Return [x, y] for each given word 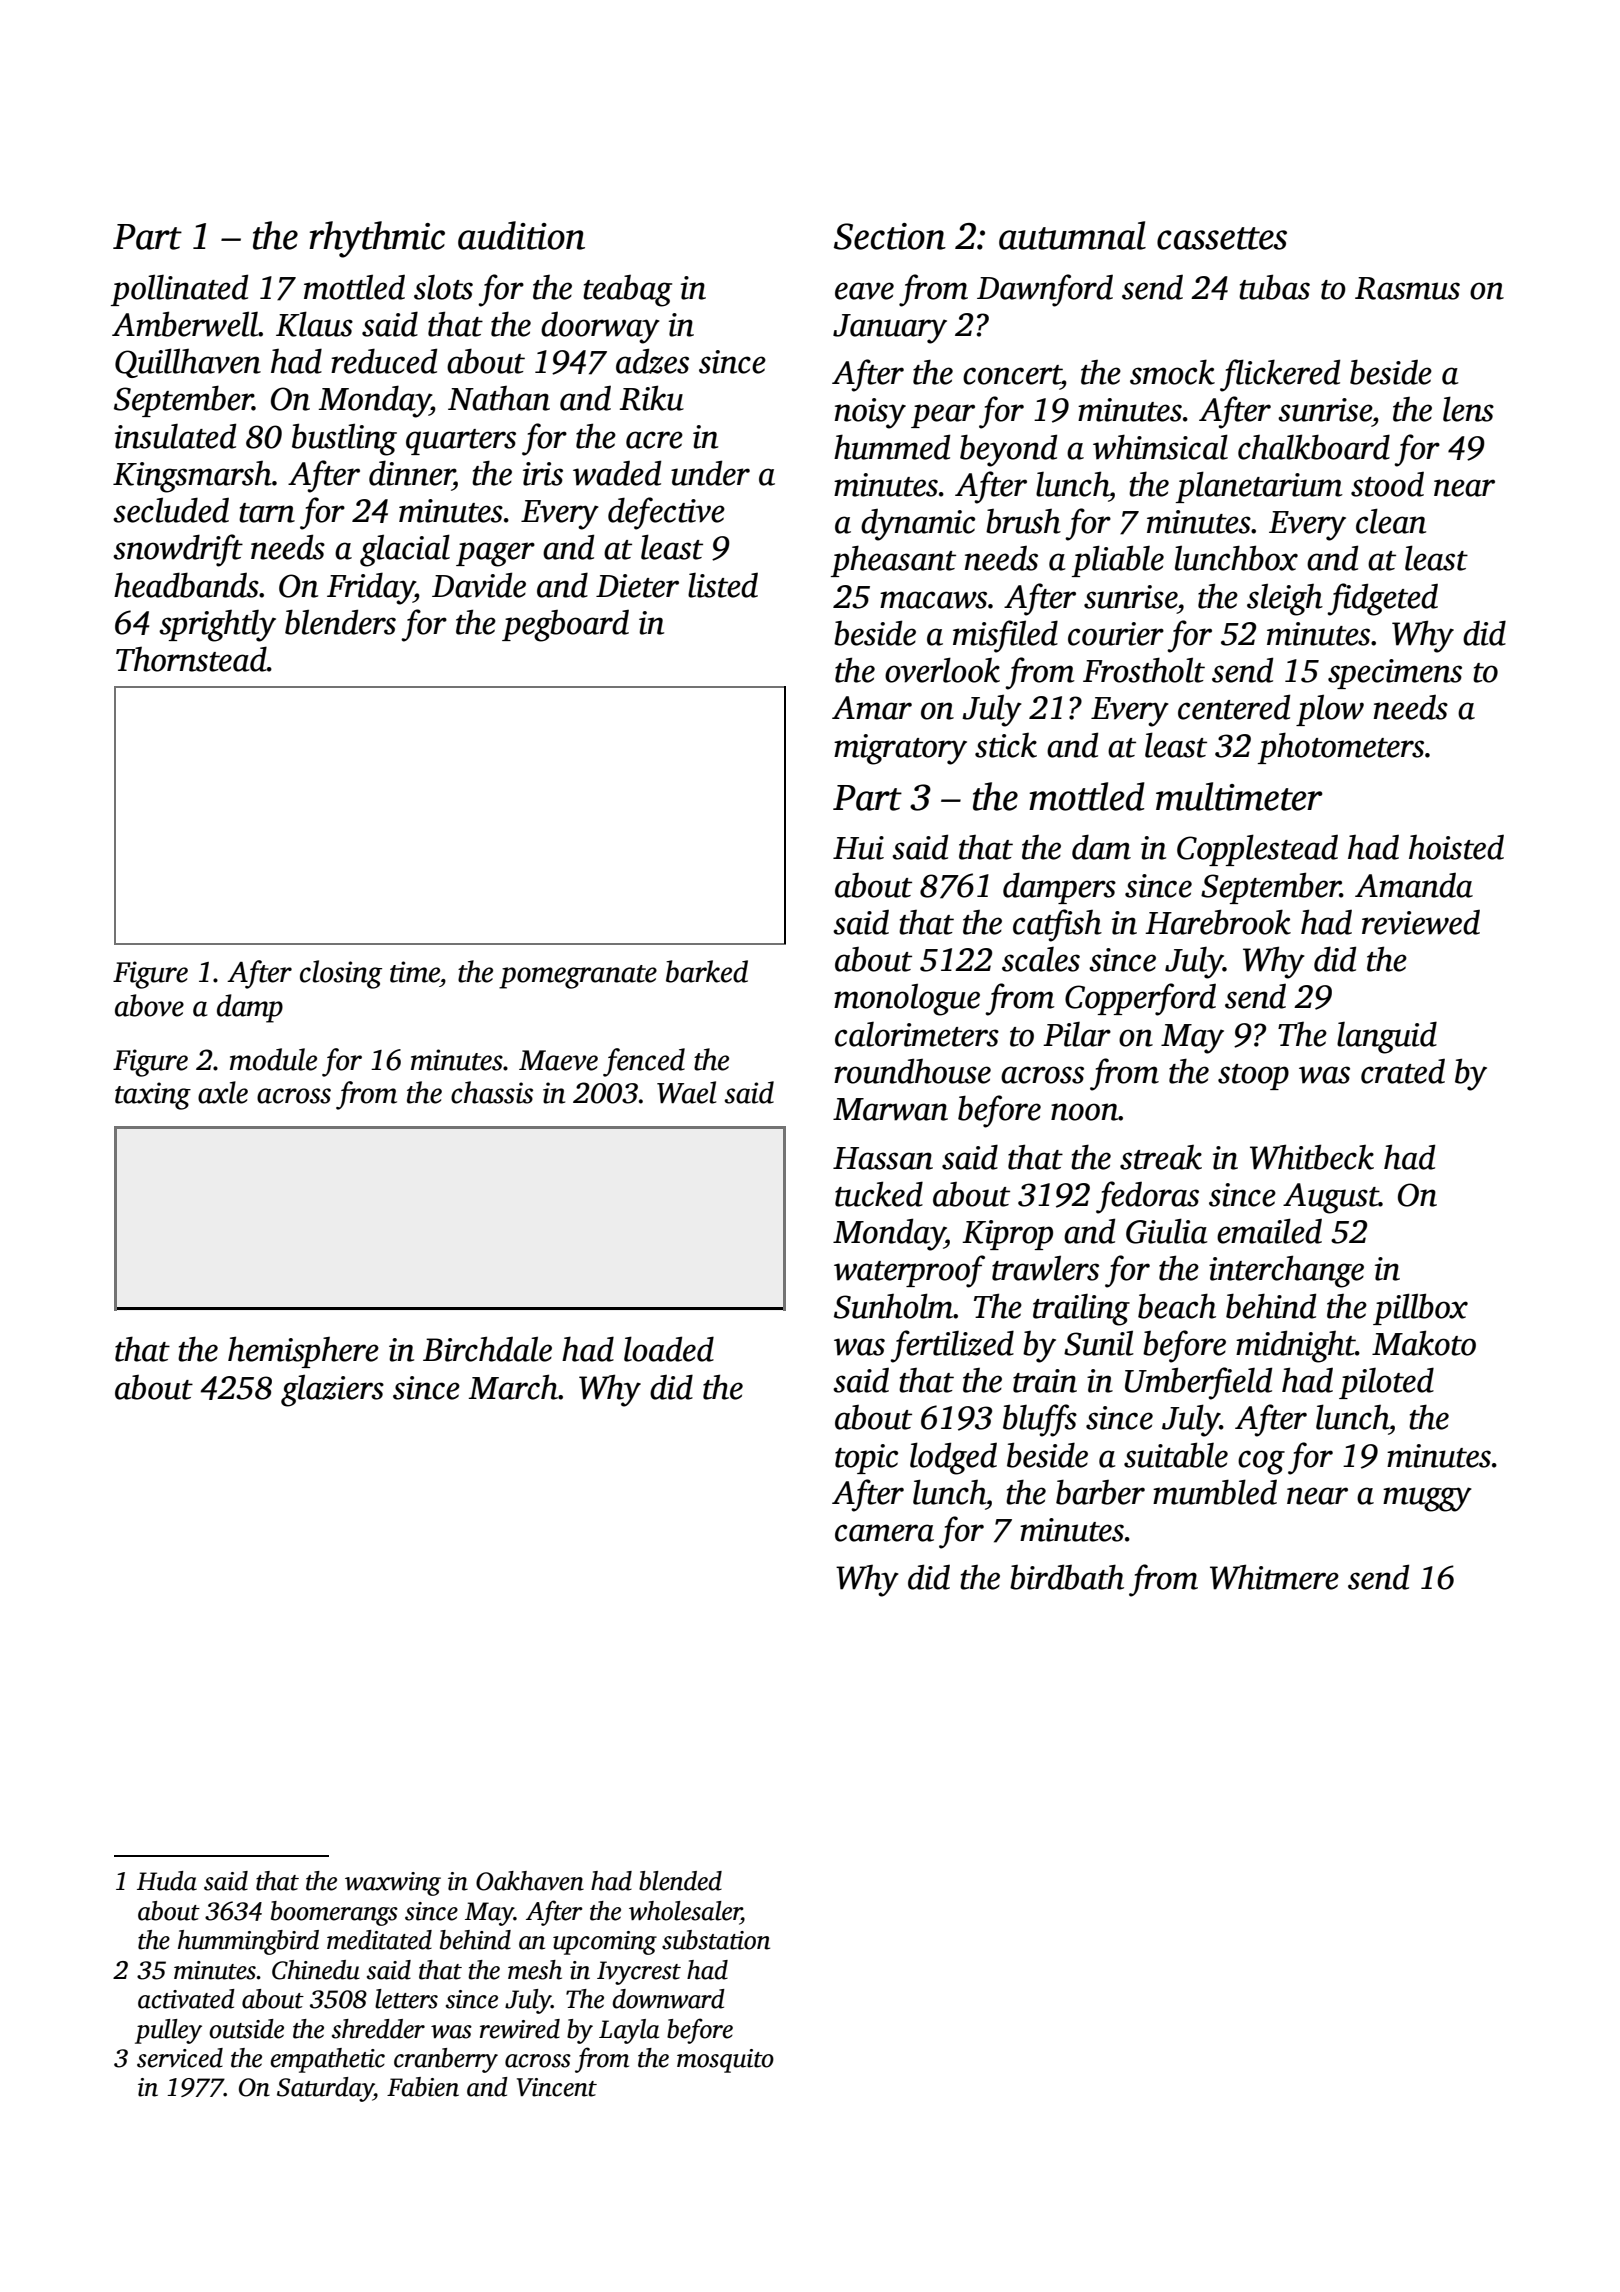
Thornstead [191, 659]
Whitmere [1274, 1577]
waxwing [393, 1884]
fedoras [1147, 1197]
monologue [907, 999]
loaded [669, 1349]
